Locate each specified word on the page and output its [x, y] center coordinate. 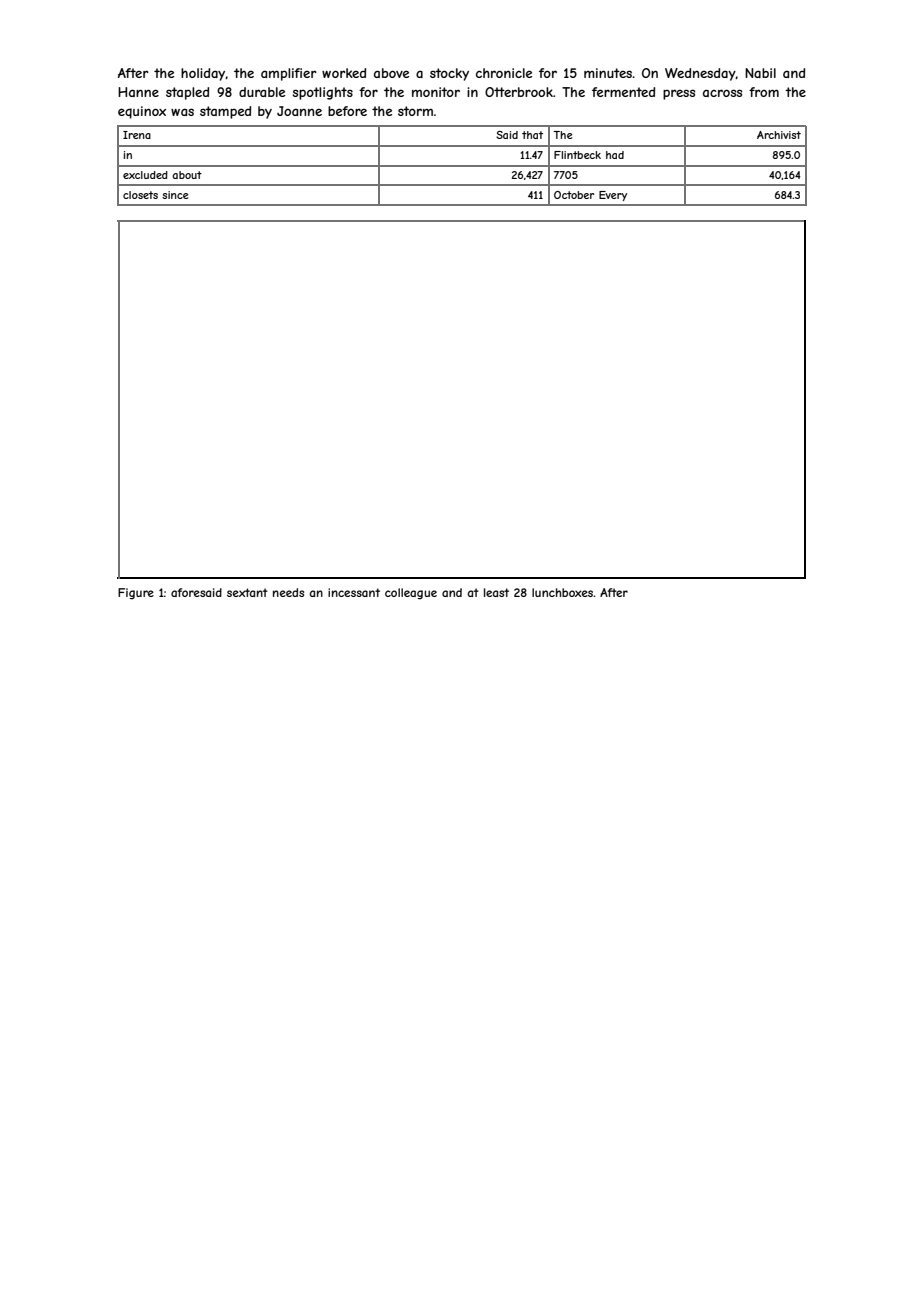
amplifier [289, 74]
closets [140, 195]
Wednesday [700, 74]
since [175, 195]
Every [613, 196]
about [187, 175]
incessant [354, 592]
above [391, 73]
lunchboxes [563, 592]
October [574, 195]
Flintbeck [577, 155]
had [615, 155]
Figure [136, 594]
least [496, 592]
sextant [247, 592]
